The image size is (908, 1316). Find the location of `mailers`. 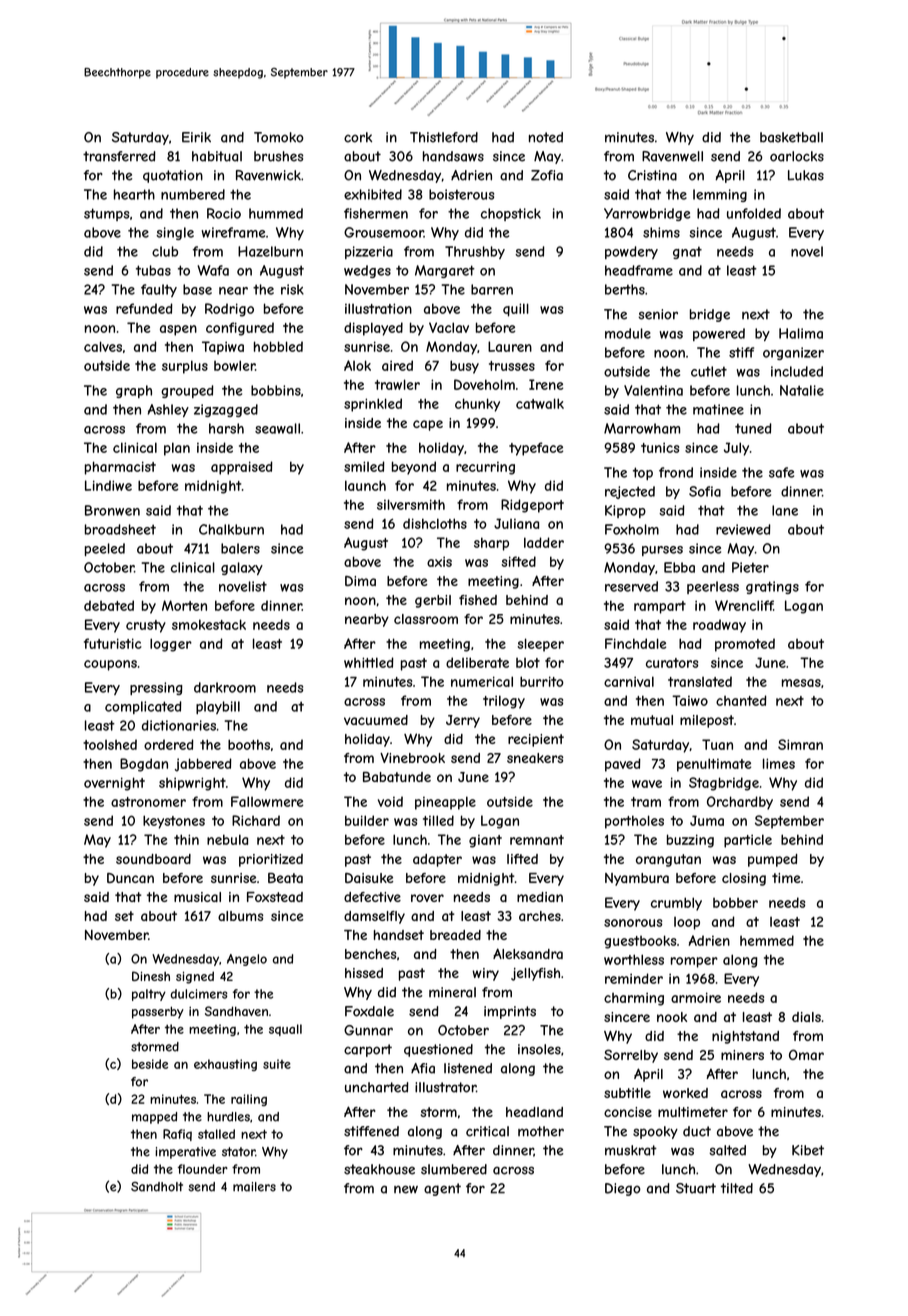

mailers is located at coordinates (254, 1187).
